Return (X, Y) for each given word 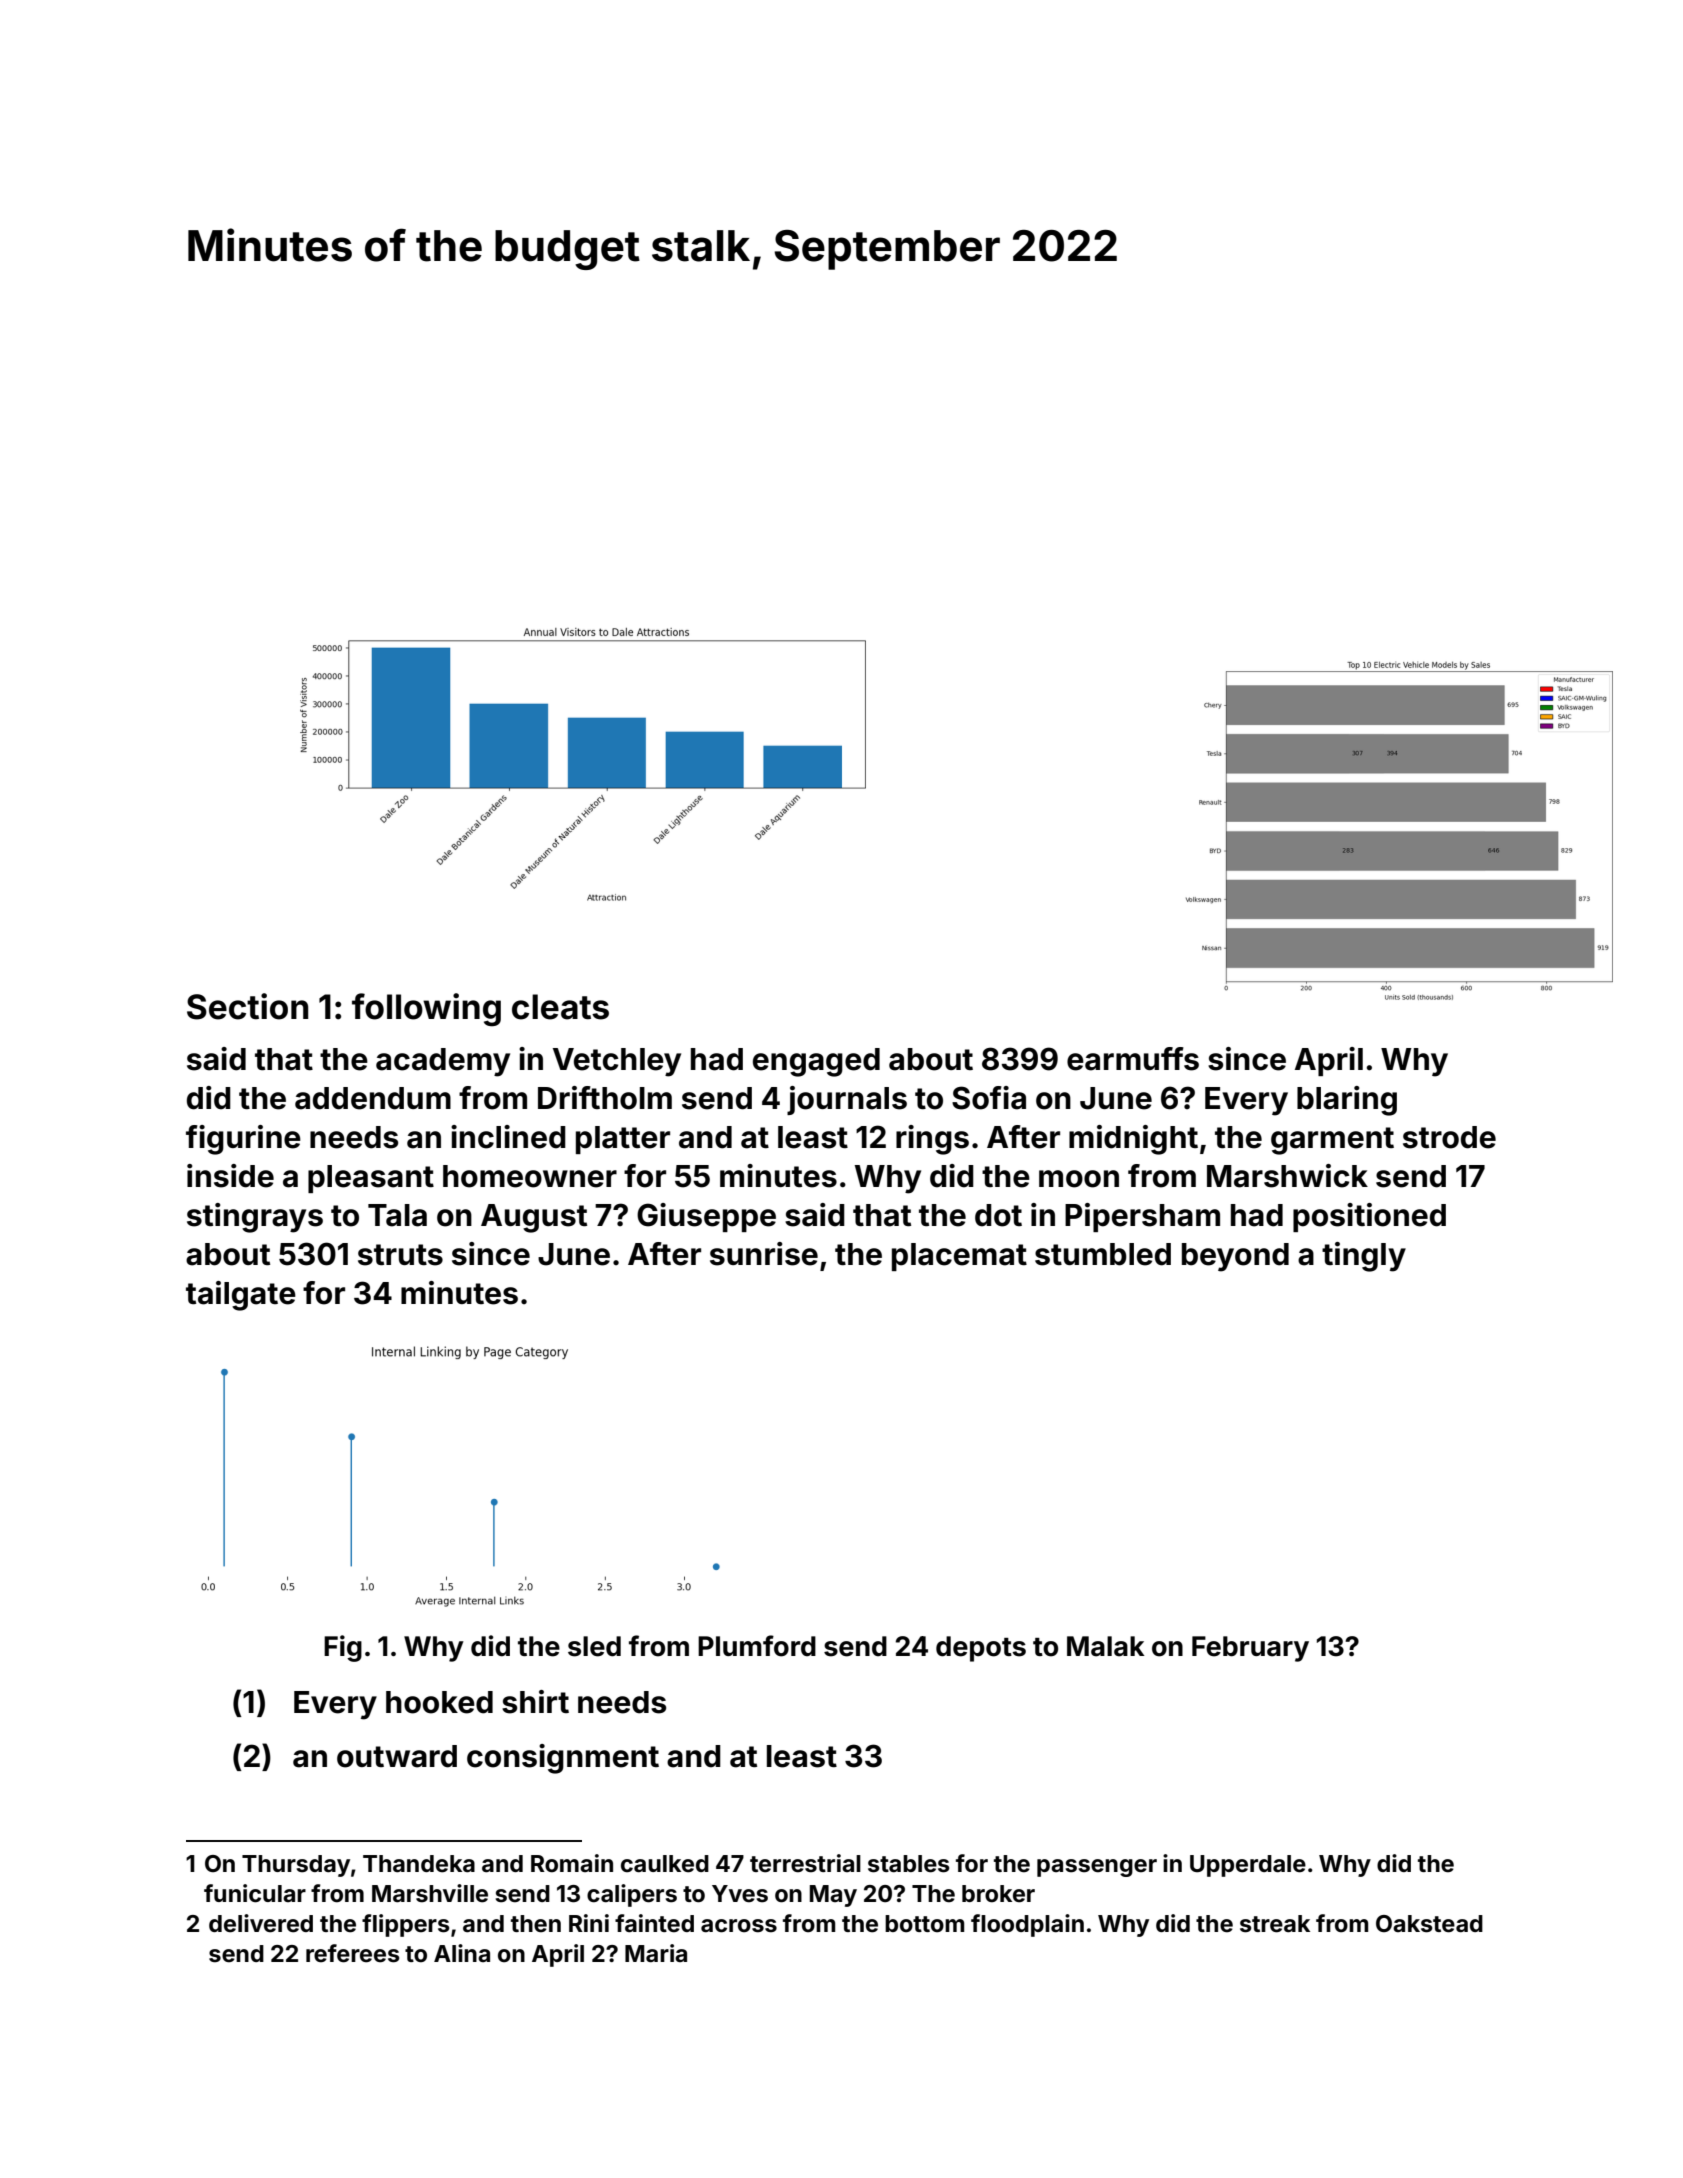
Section (247, 1006)
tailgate (241, 1296)
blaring (1347, 1101)
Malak (1106, 1646)
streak (1275, 1924)
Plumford (757, 1646)
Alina (462, 1953)
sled (594, 1646)
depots (981, 1649)
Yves (740, 1894)
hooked (439, 1702)
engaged (816, 1062)
